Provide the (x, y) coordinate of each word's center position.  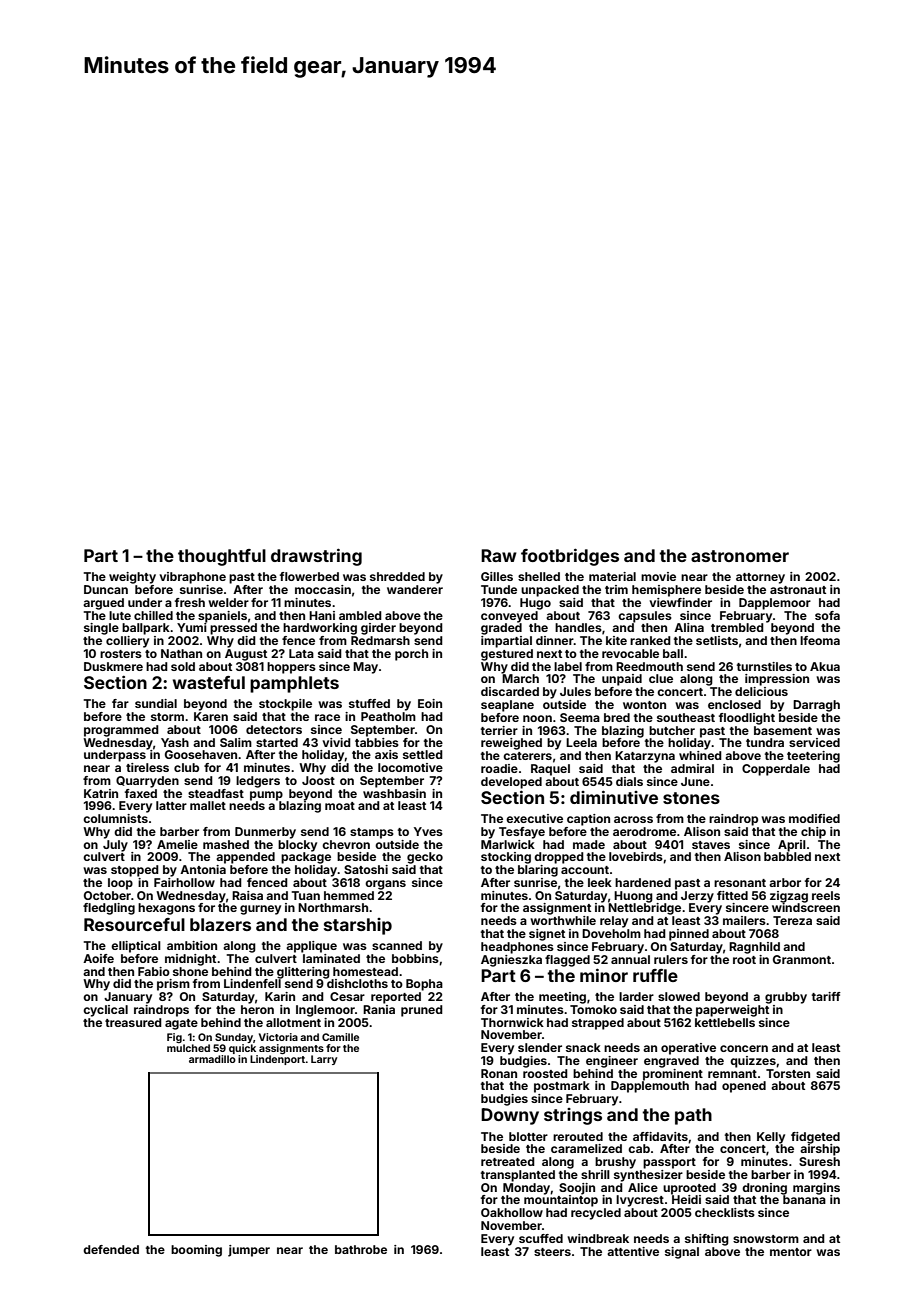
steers (552, 1252)
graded (501, 629)
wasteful (209, 682)
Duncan (106, 589)
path (693, 1116)
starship (358, 926)
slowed (679, 996)
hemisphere (666, 591)
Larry (324, 1060)
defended (111, 1249)
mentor (791, 1252)
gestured (507, 655)
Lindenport (278, 1060)
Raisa (247, 895)
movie (658, 576)
